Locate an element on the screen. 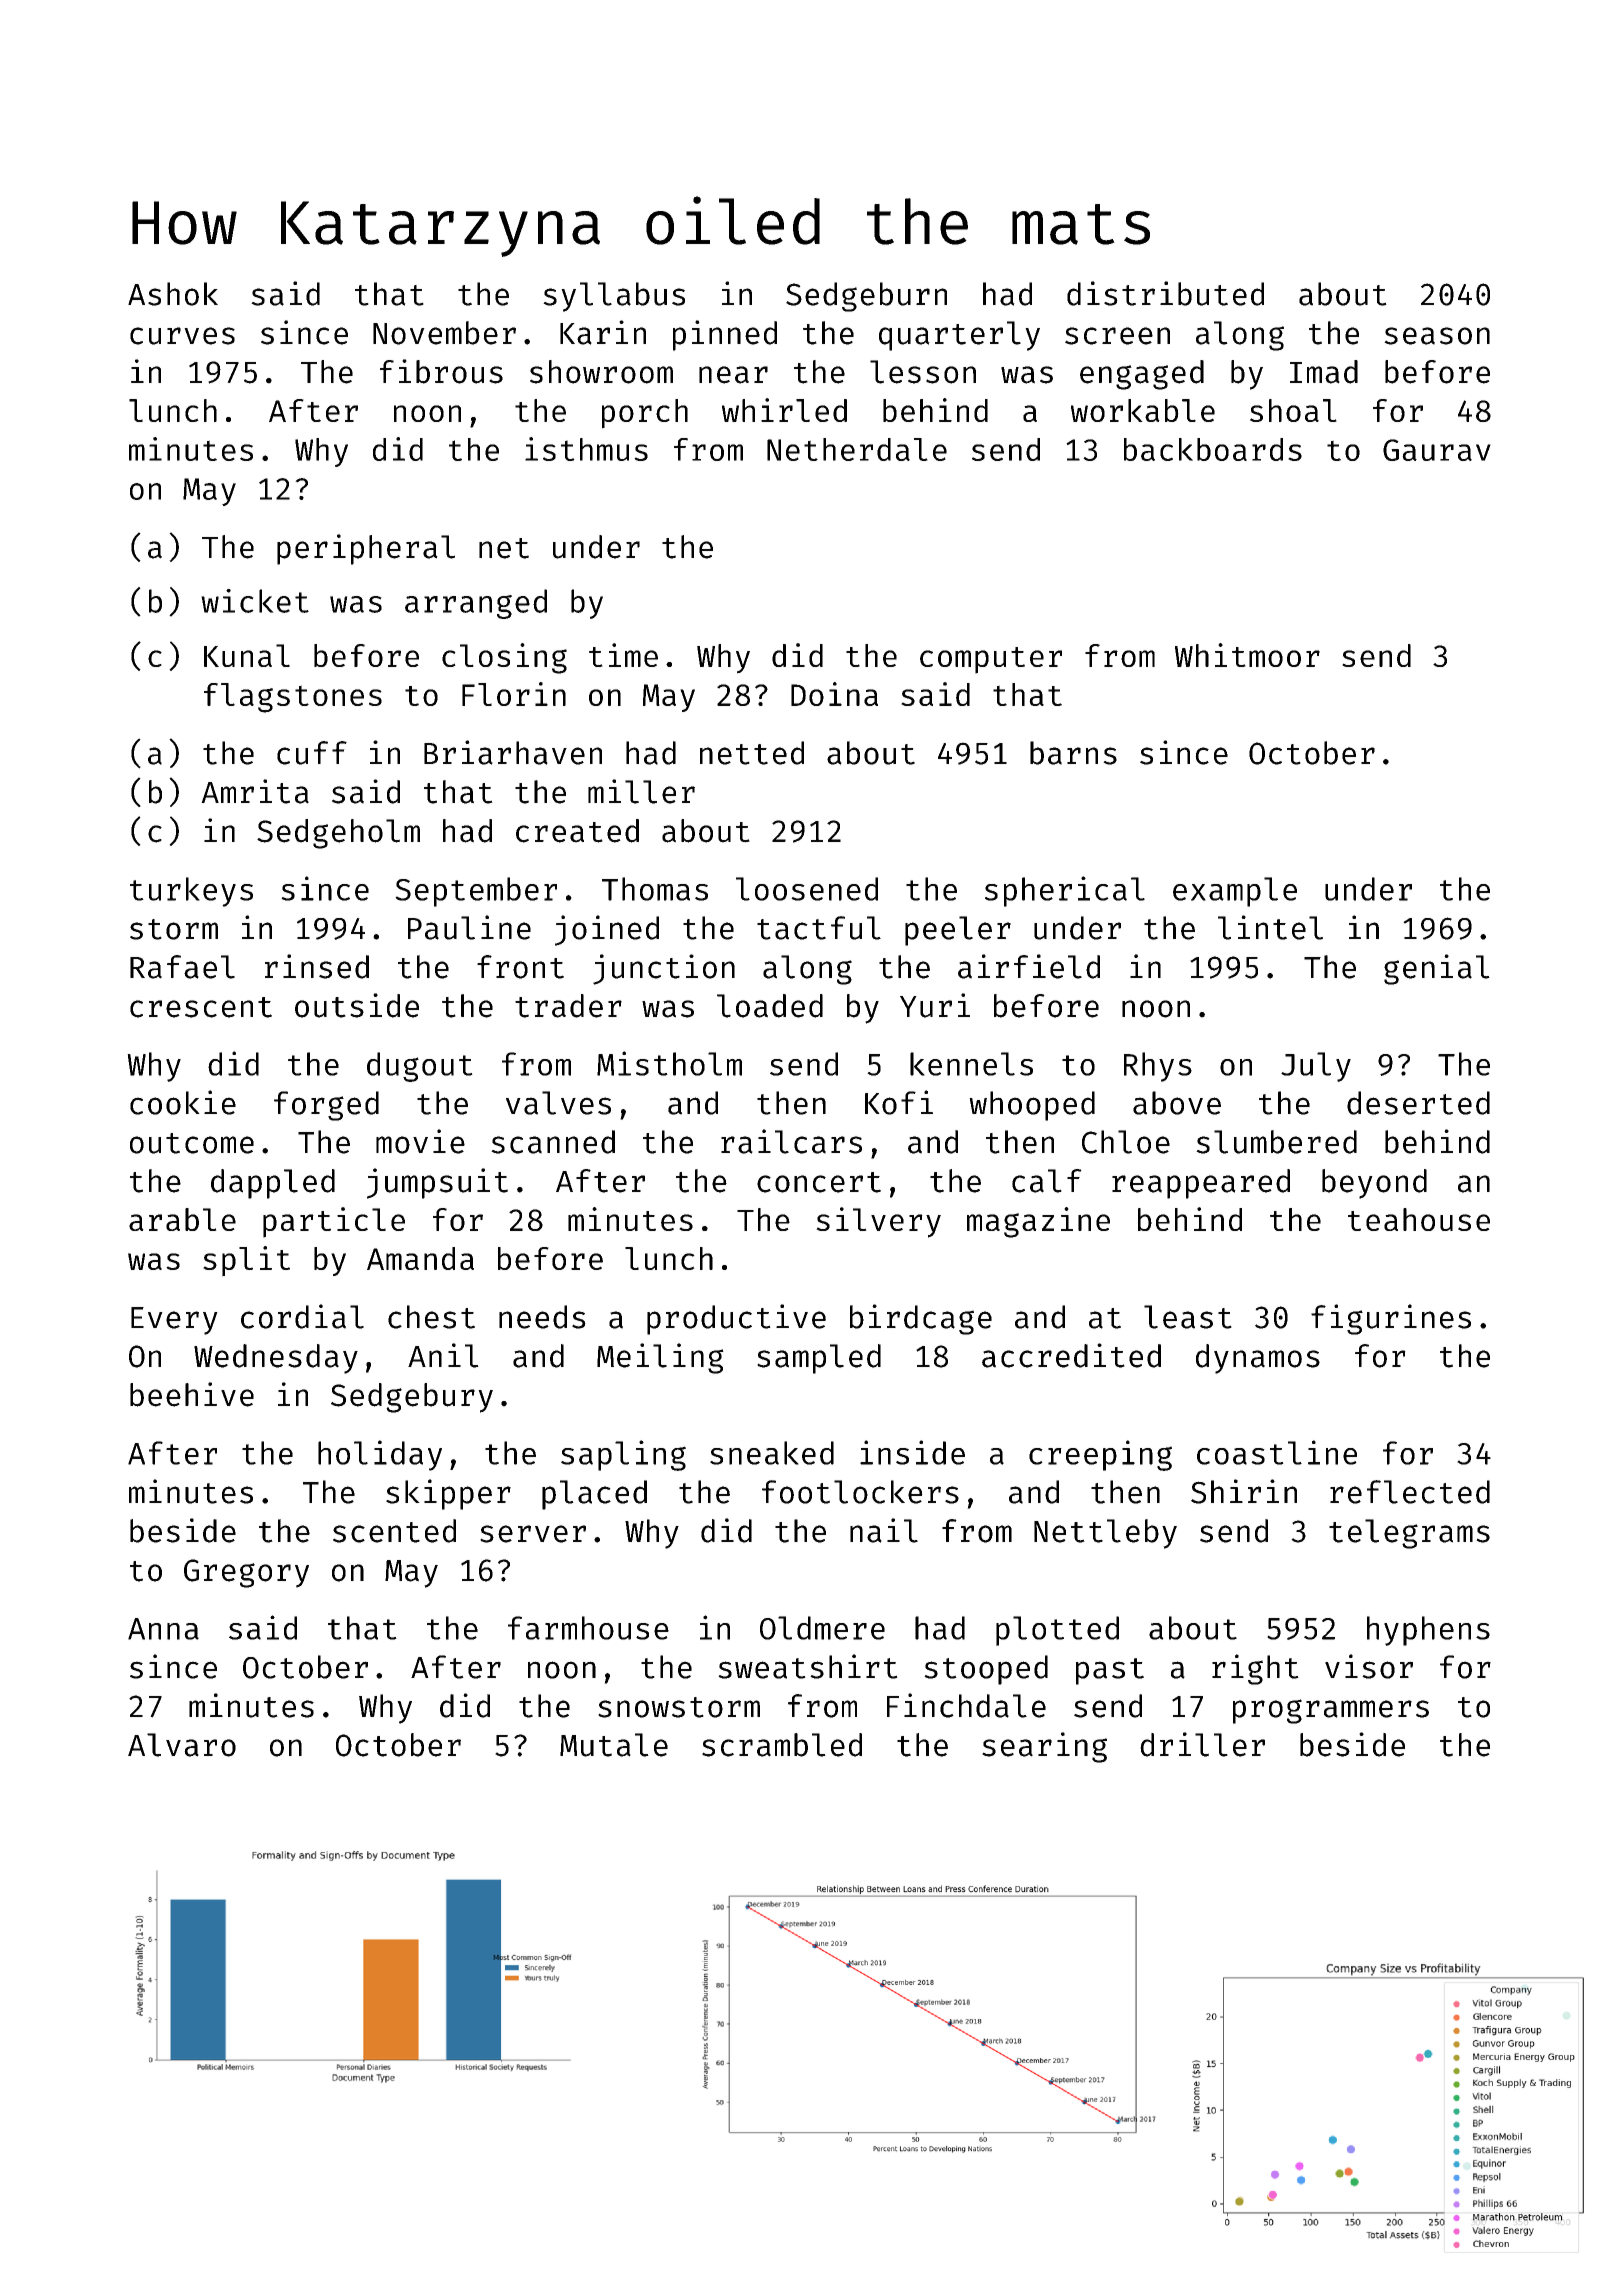 The image size is (1620, 2292). outside is located at coordinates (357, 1005).
